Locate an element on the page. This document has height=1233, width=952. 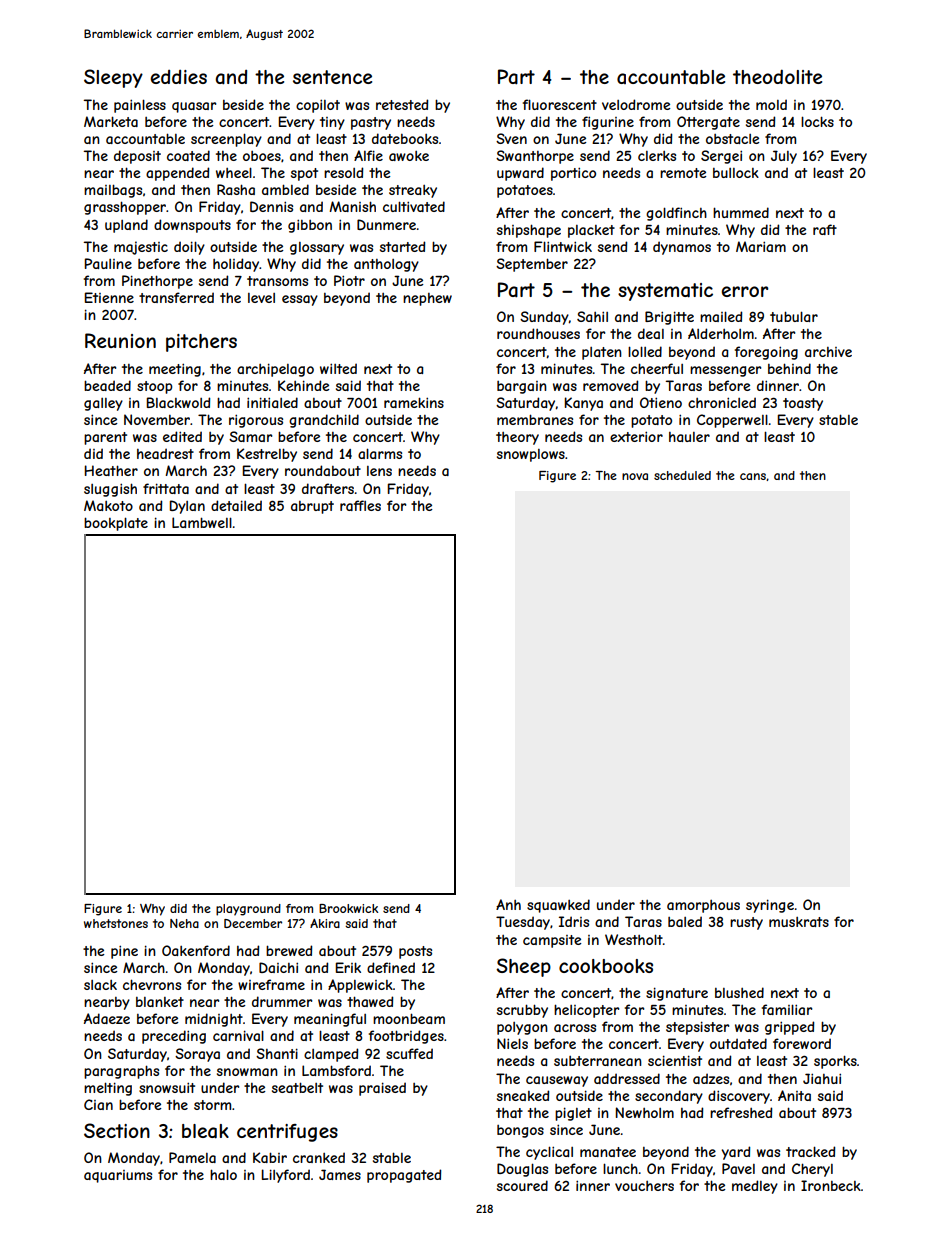
scientist is located at coordinates (675, 1060).
